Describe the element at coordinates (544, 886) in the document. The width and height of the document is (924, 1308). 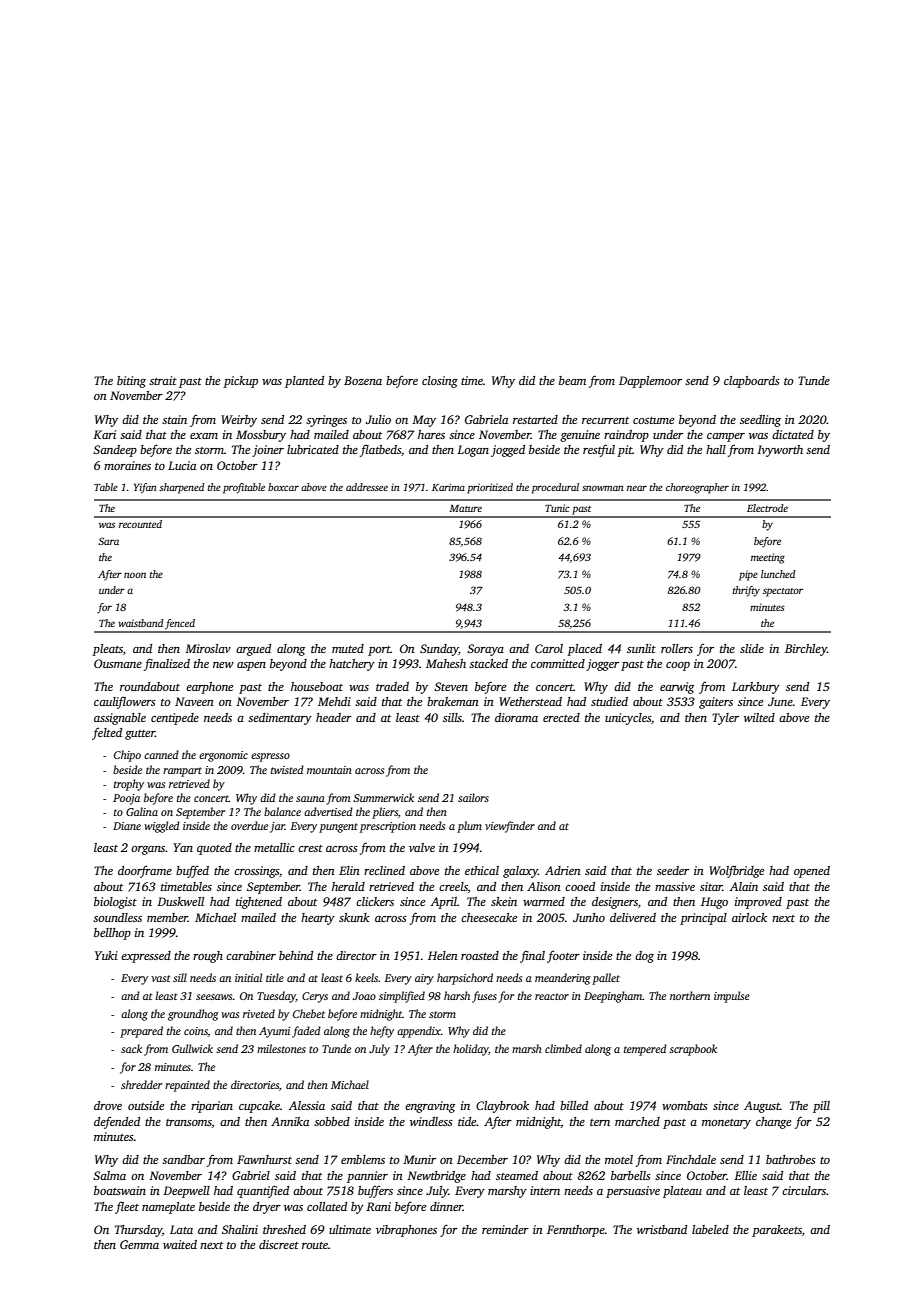
I see `Alison` at that location.
